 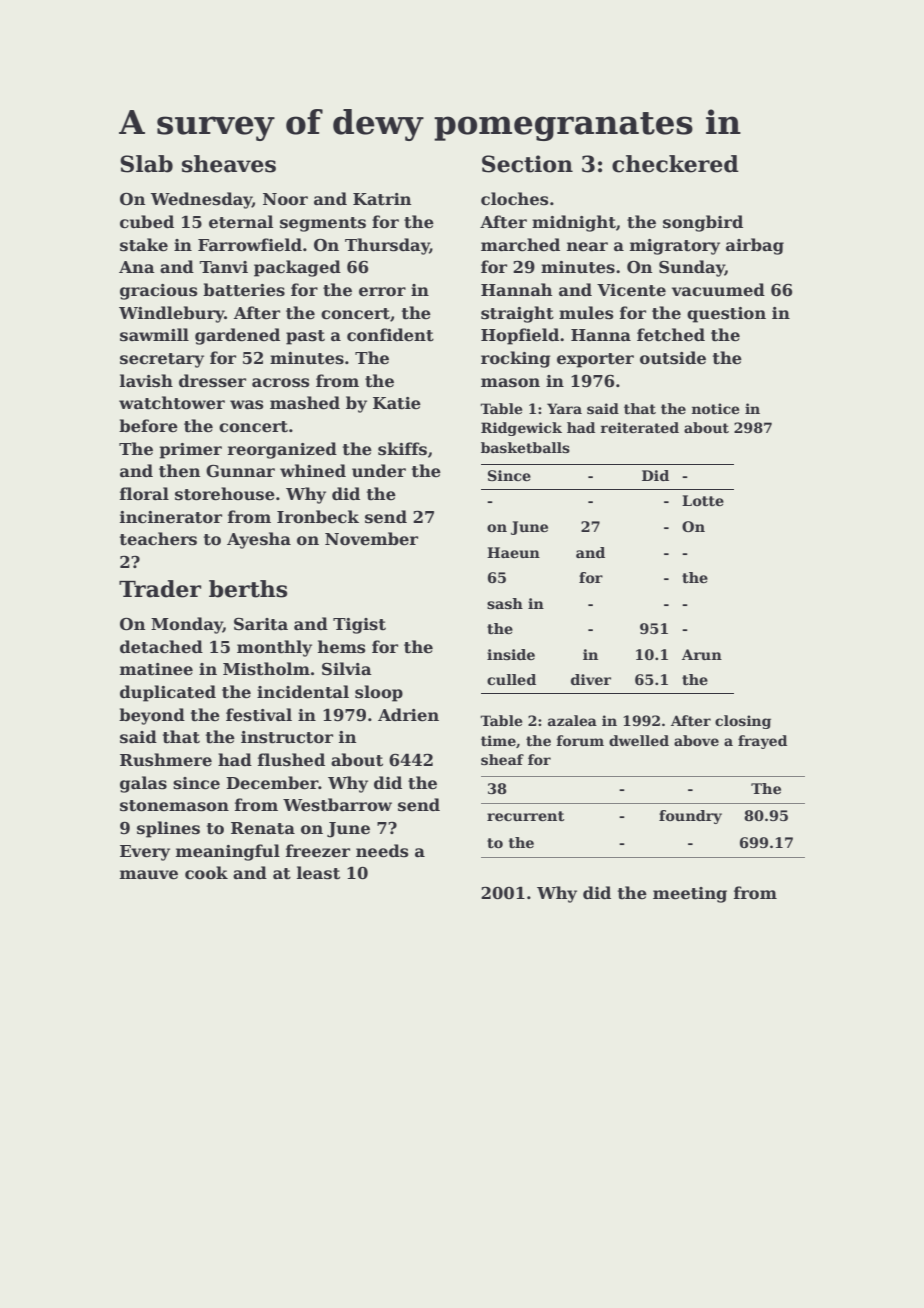 What do you see at coordinates (690, 817) in the document?
I see `foundry` at bounding box center [690, 817].
